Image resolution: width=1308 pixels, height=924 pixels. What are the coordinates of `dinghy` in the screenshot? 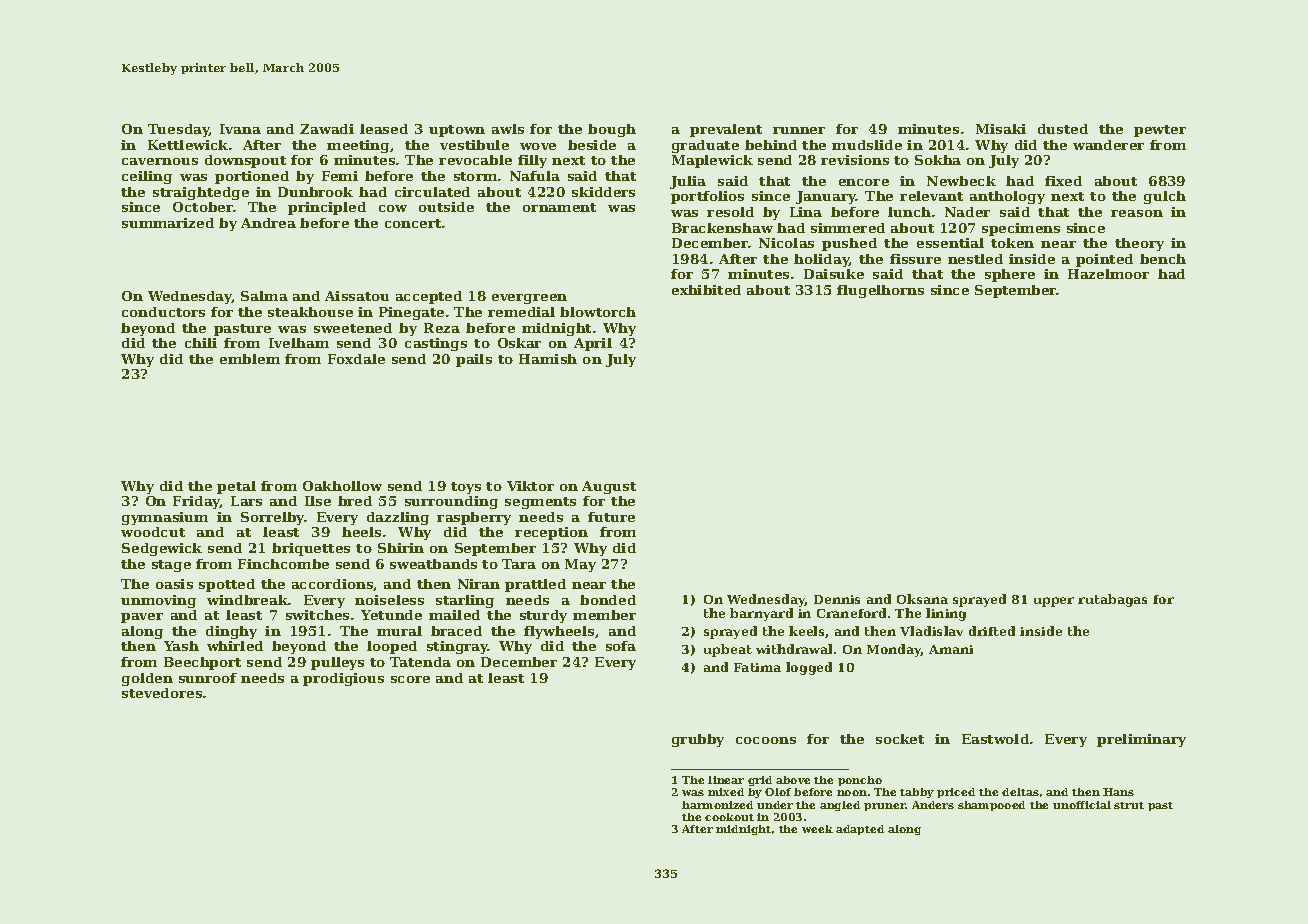 It's located at (231, 632).
